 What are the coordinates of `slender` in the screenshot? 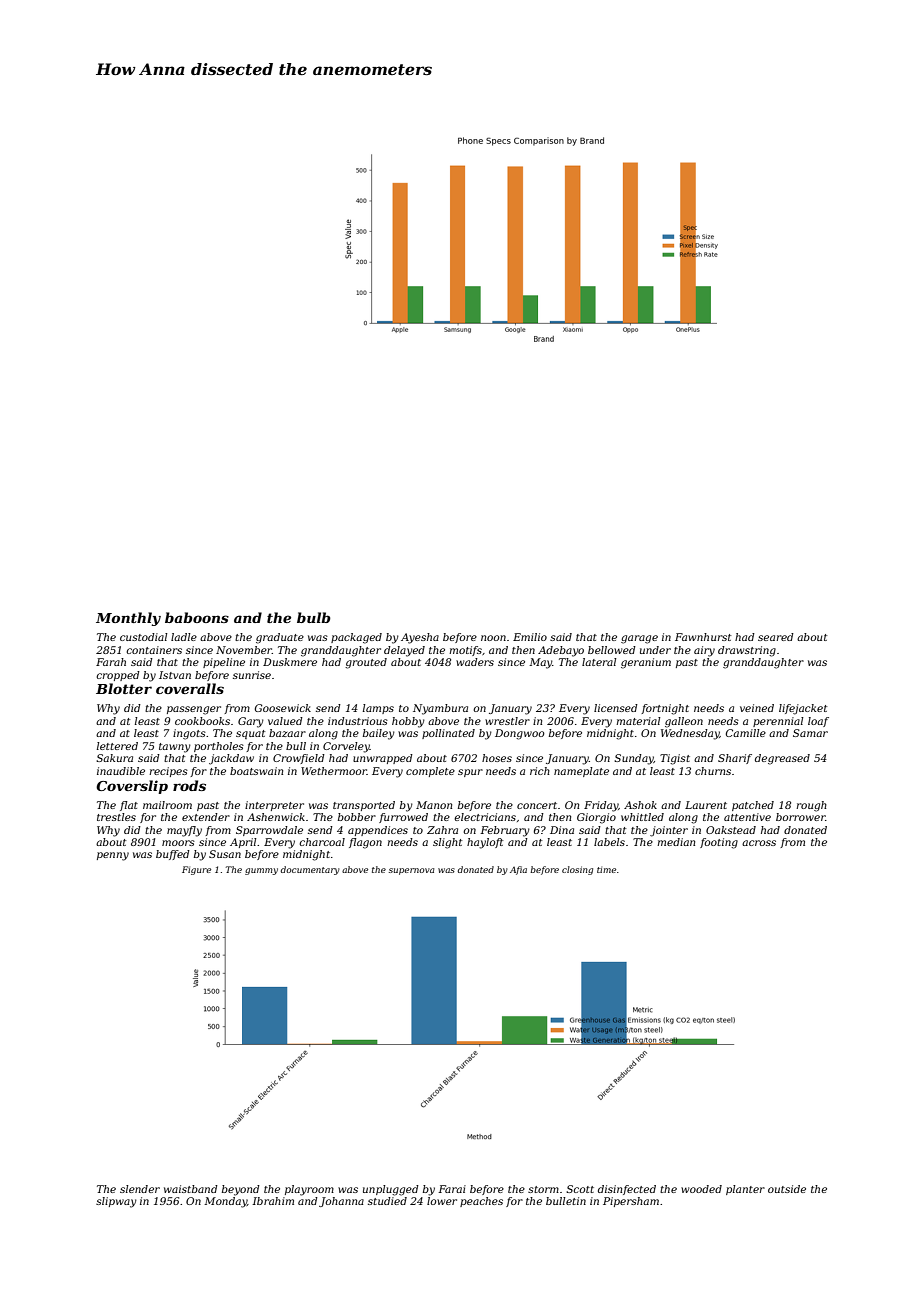 It's located at (140, 1189).
